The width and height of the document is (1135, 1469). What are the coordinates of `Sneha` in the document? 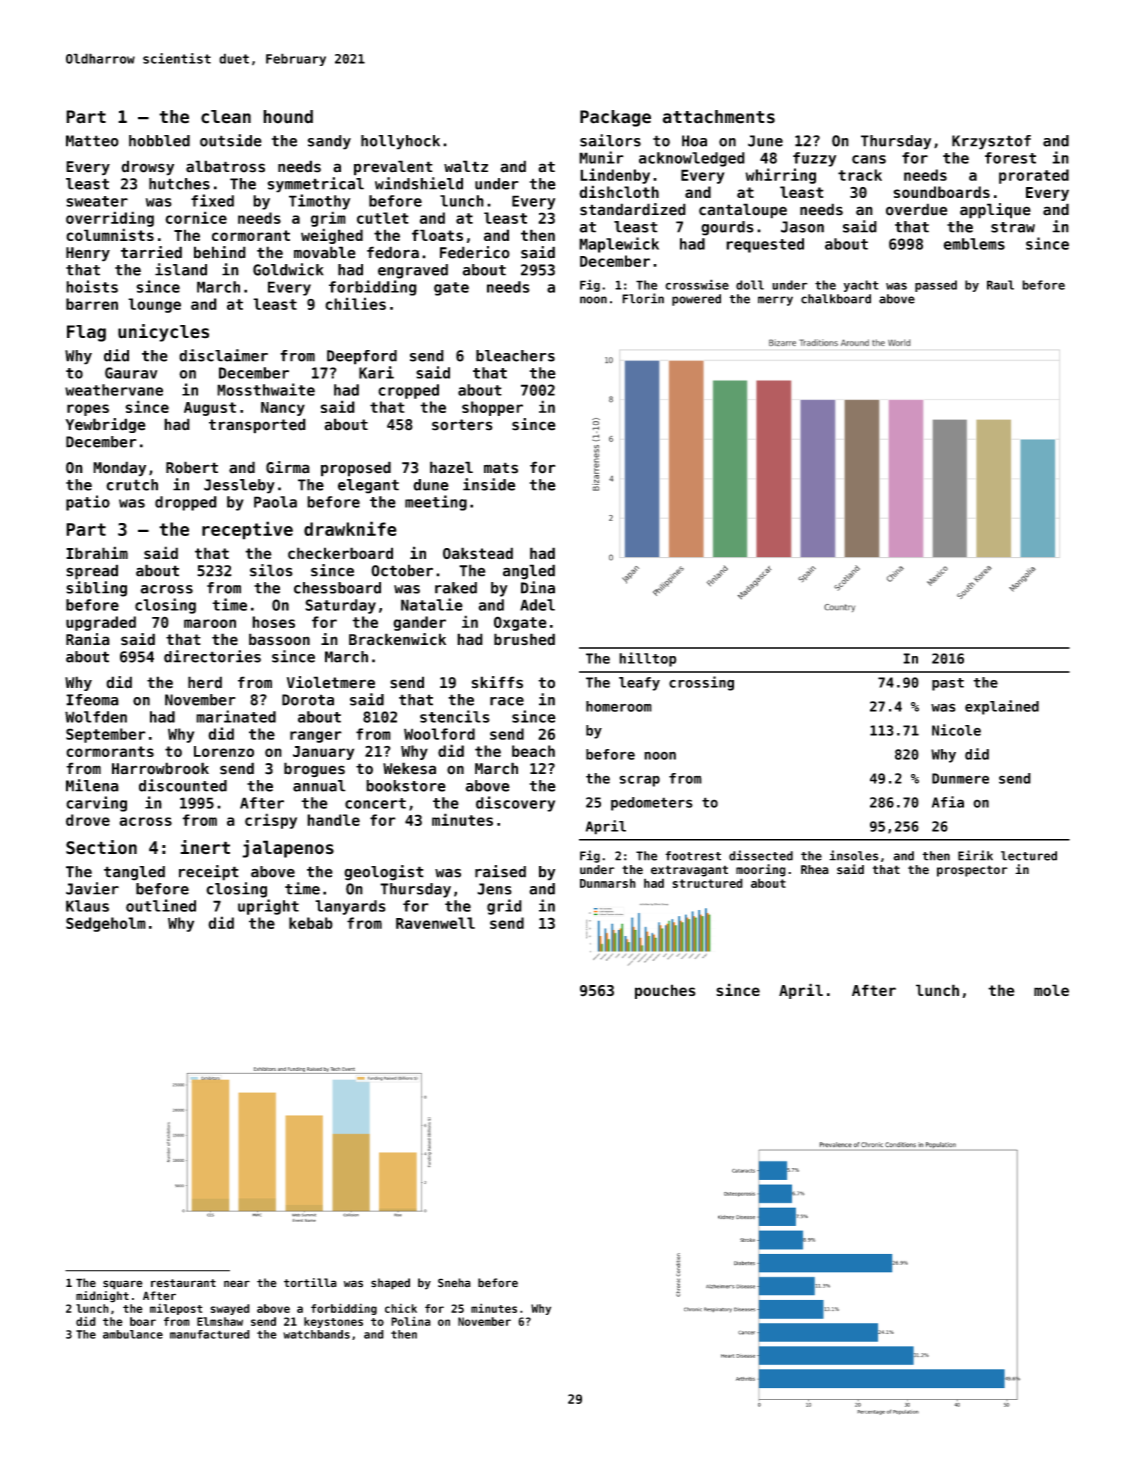 It's located at (454, 1283).
